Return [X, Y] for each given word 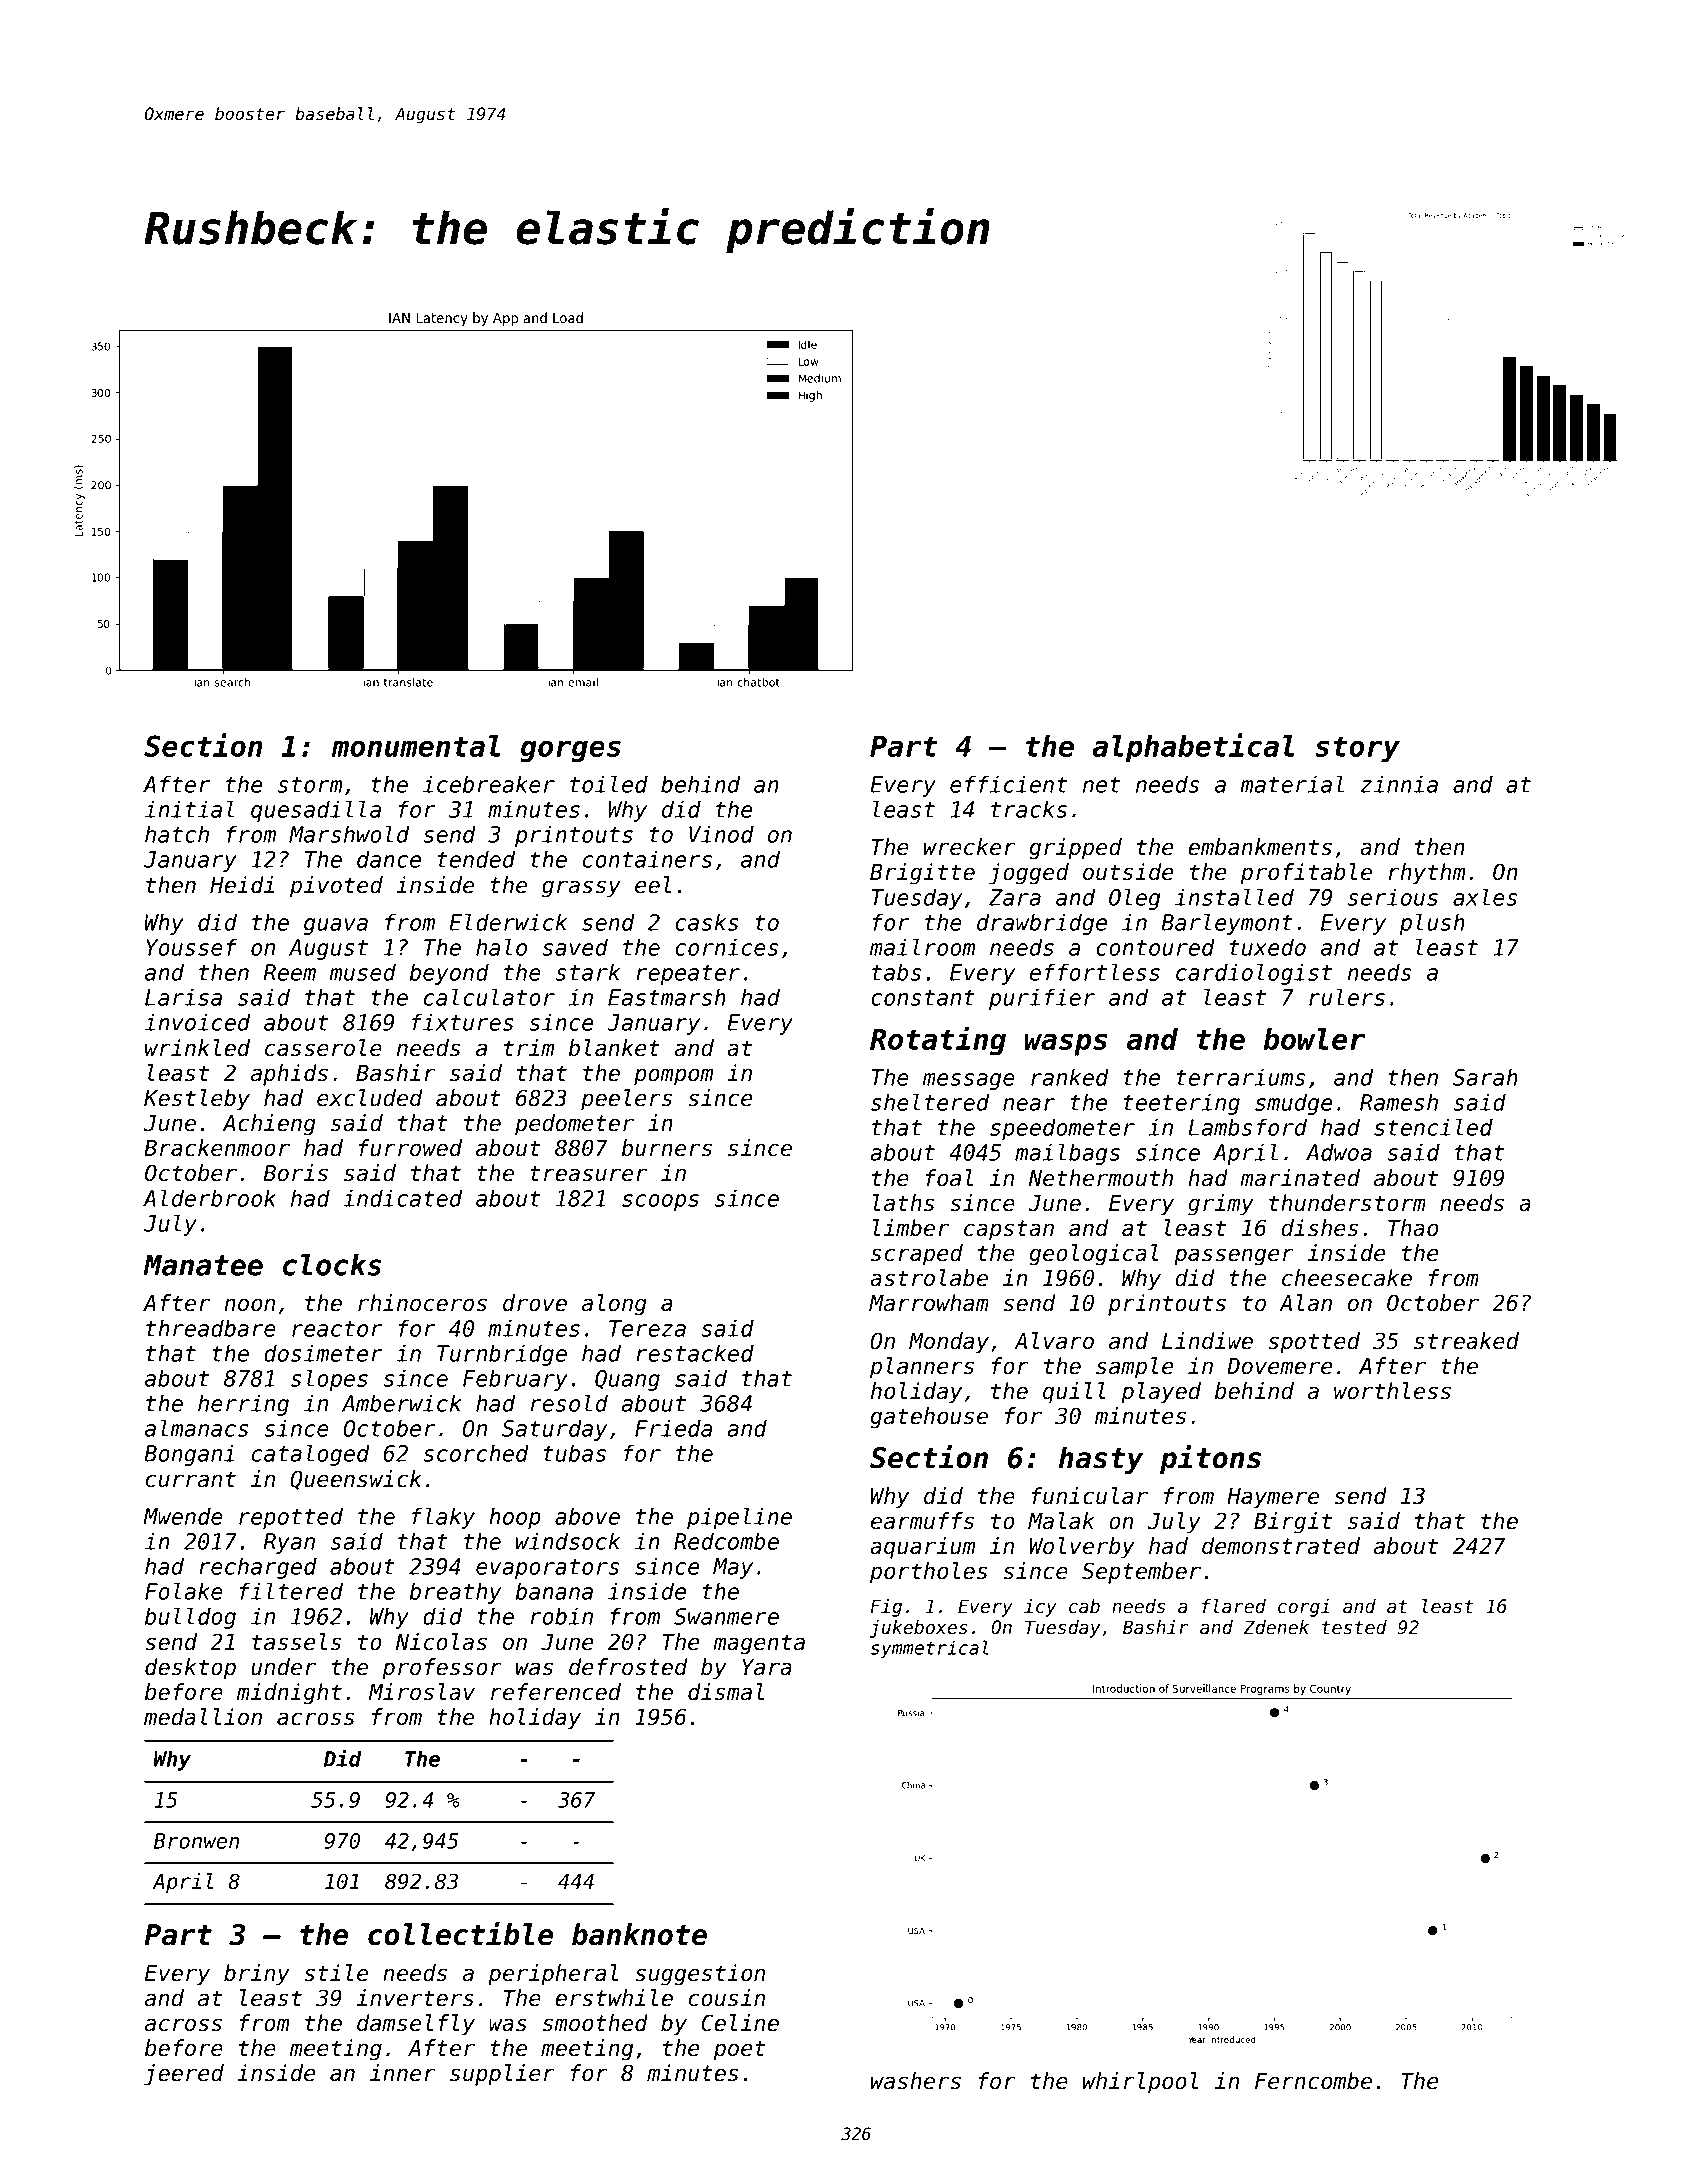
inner [403, 2073]
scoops [660, 1202]
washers [916, 2081]
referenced [556, 1692]
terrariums [1240, 1077]
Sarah [1485, 1077]
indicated [402, 1198]
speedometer [1062, 1129]
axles [1485, 897]
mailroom [922, 947]
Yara [767, 1667]
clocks [332, 1264]
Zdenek [1276, 1627]
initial [189, 809]
